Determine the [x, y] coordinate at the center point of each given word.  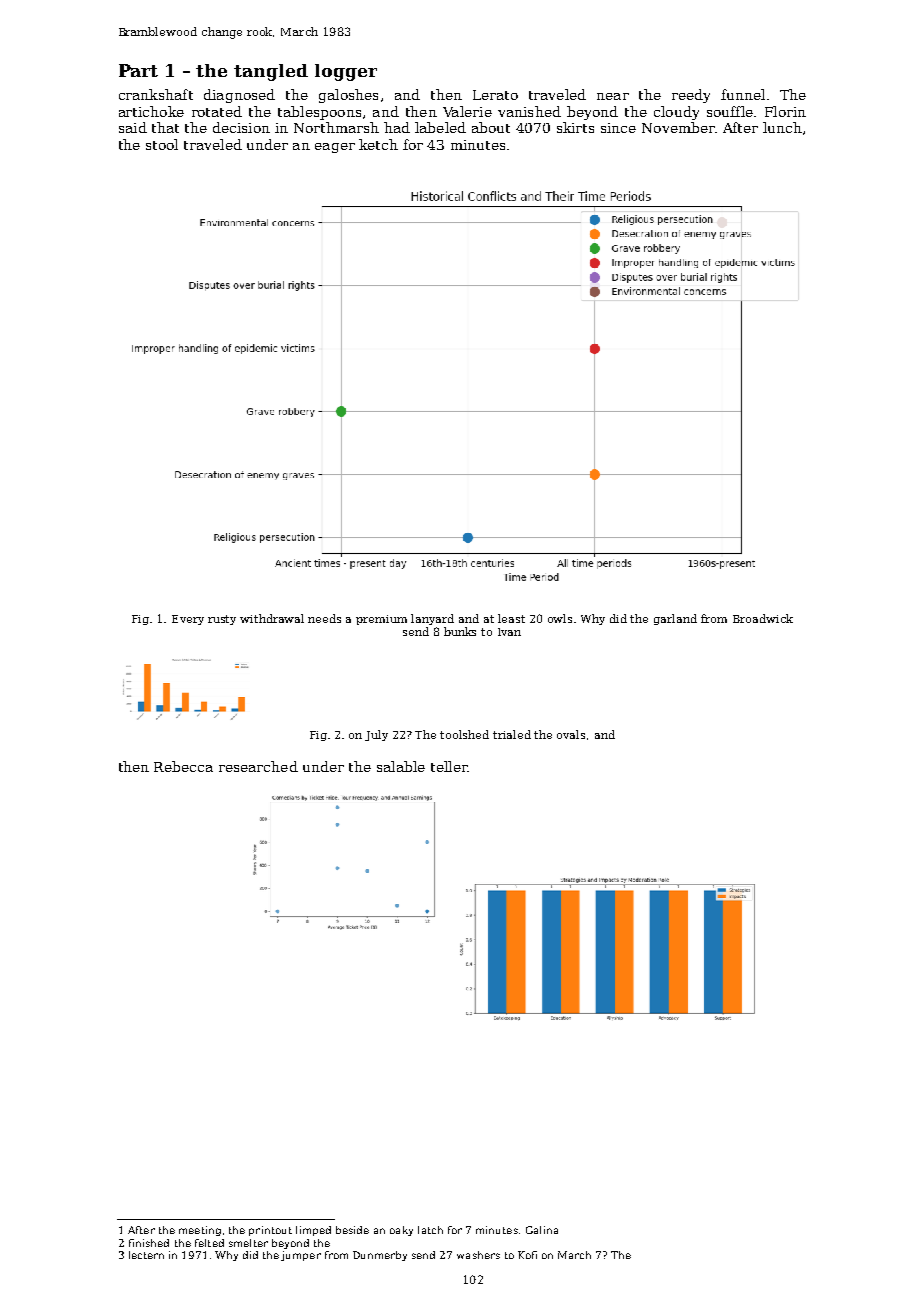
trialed [512, 734]
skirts [575, 127]
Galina [542, 1230]
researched [258, 766]
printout [270, 1231]
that [165, 127]
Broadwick [763, 618]
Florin [785, 111]
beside [352, 1230]
